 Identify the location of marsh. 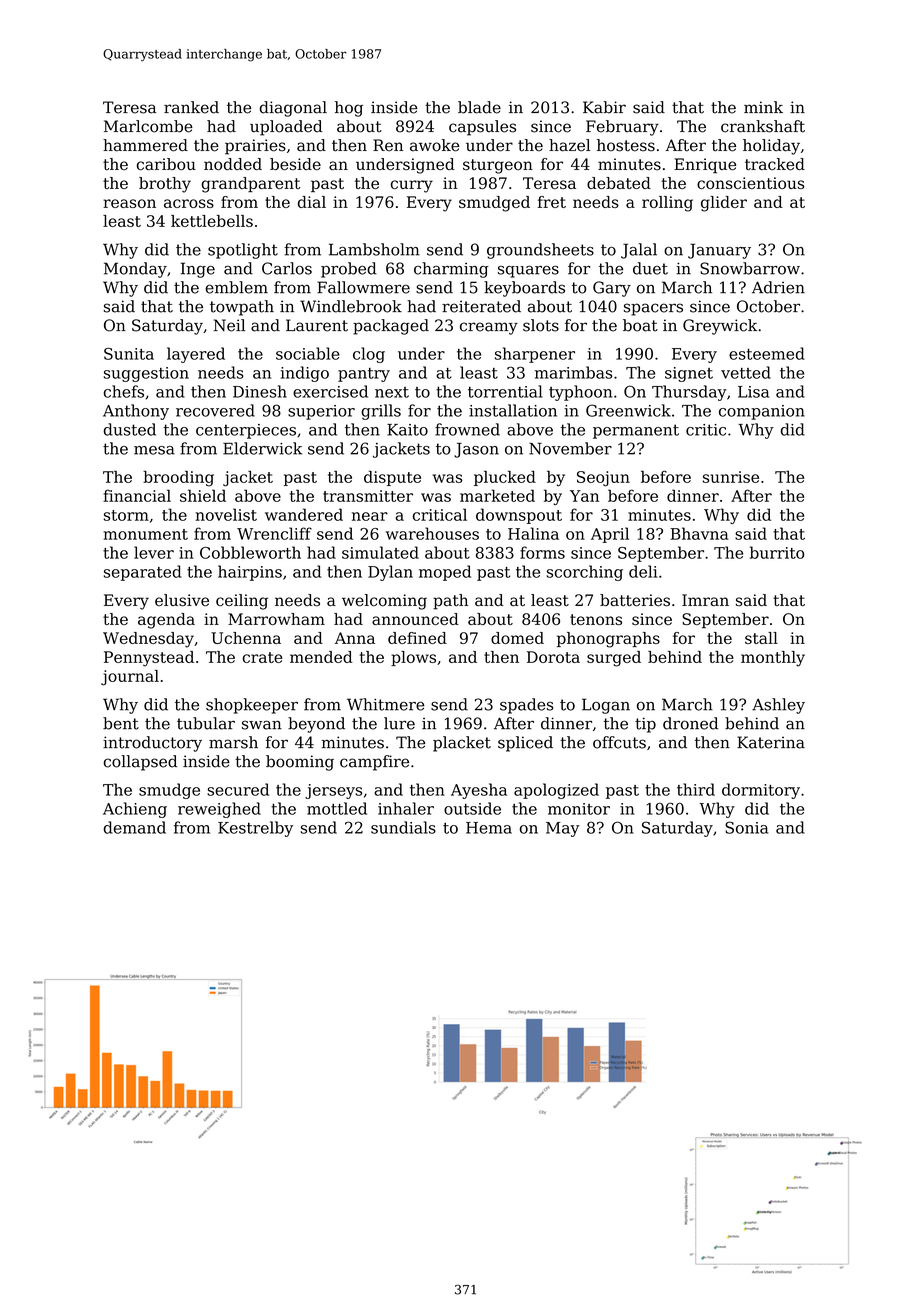
(233, 742).
